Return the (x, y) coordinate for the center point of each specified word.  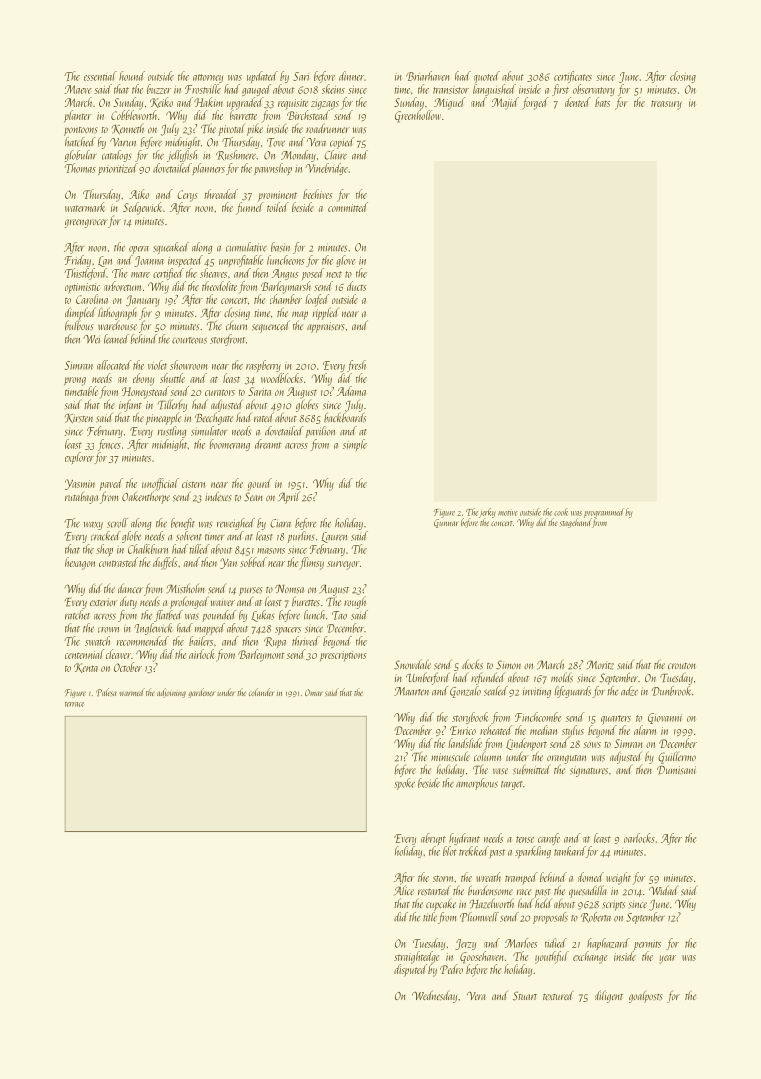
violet (157, 365)
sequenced (271, 326)
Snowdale (412, 664)
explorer (79, 458)
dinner (351, 76)
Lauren (334, 537)
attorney (208, 78)
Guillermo (677, 757)
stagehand (576, 523)
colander (262, 692)
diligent (609, 996)
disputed (410, 970)
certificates (573, 77)
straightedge (416, 957)
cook (561, 512)
